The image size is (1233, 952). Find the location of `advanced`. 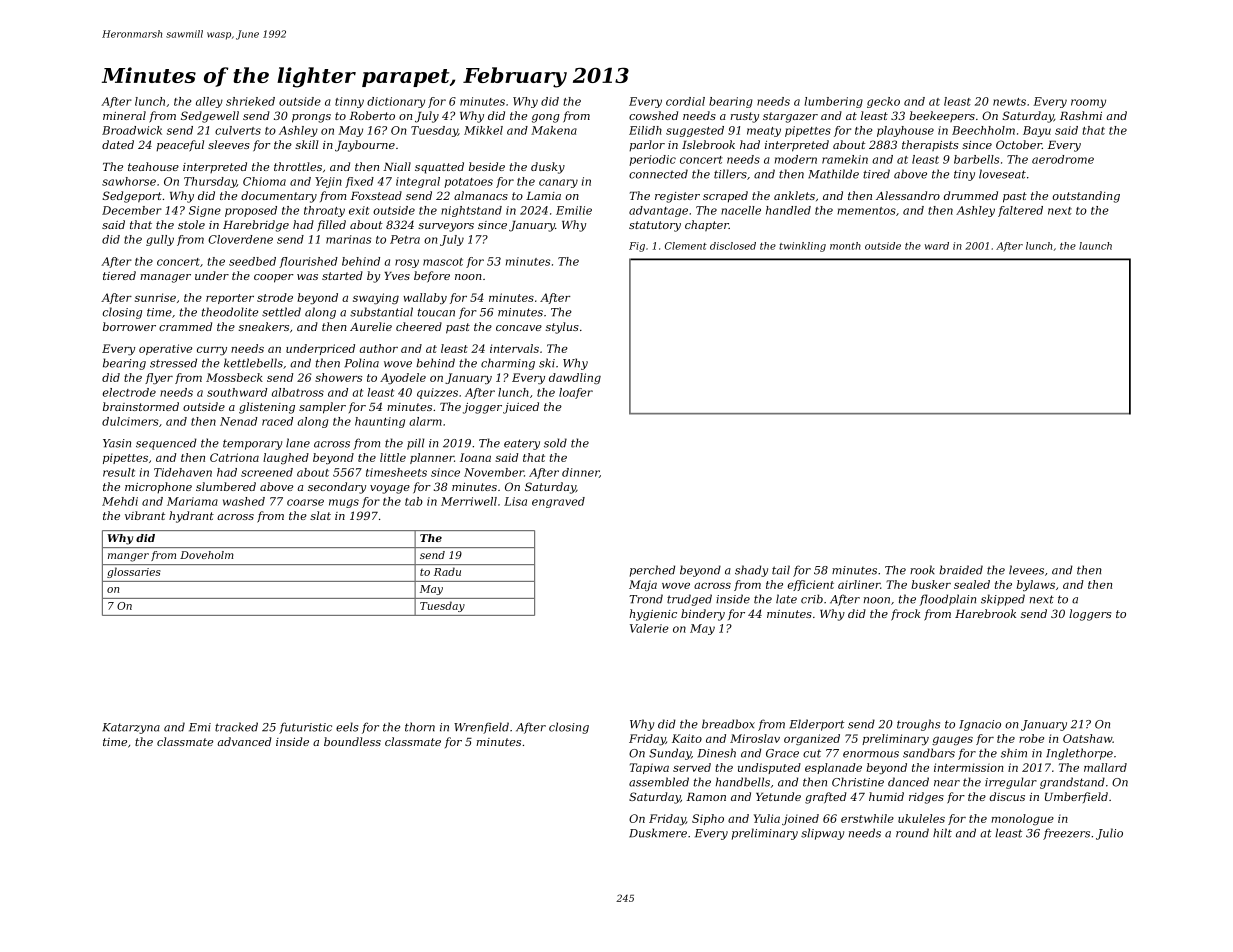

advanced is located at coordinates (244, 741).
